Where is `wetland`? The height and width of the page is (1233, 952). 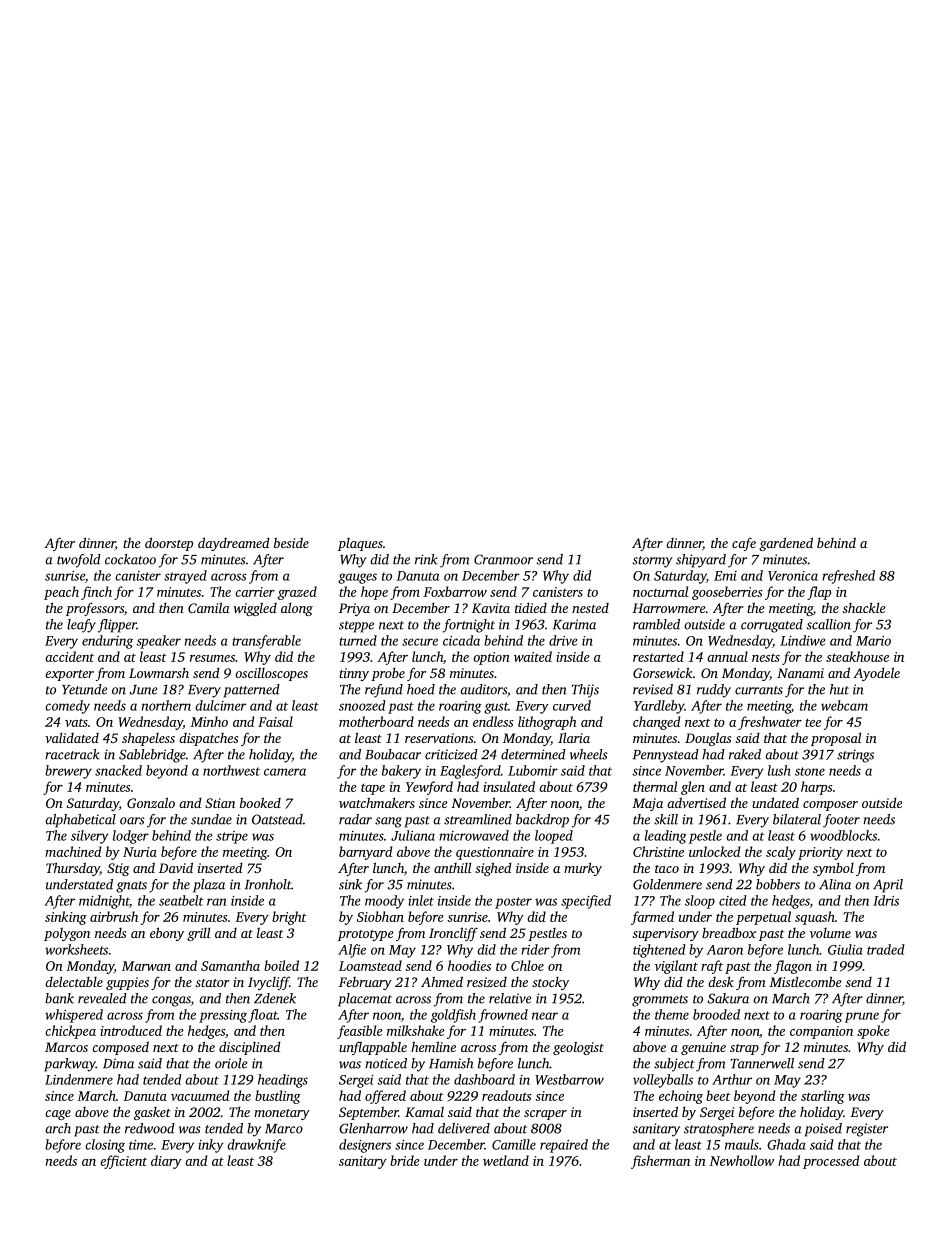 wetland is located at coordinates (506, 1160).
